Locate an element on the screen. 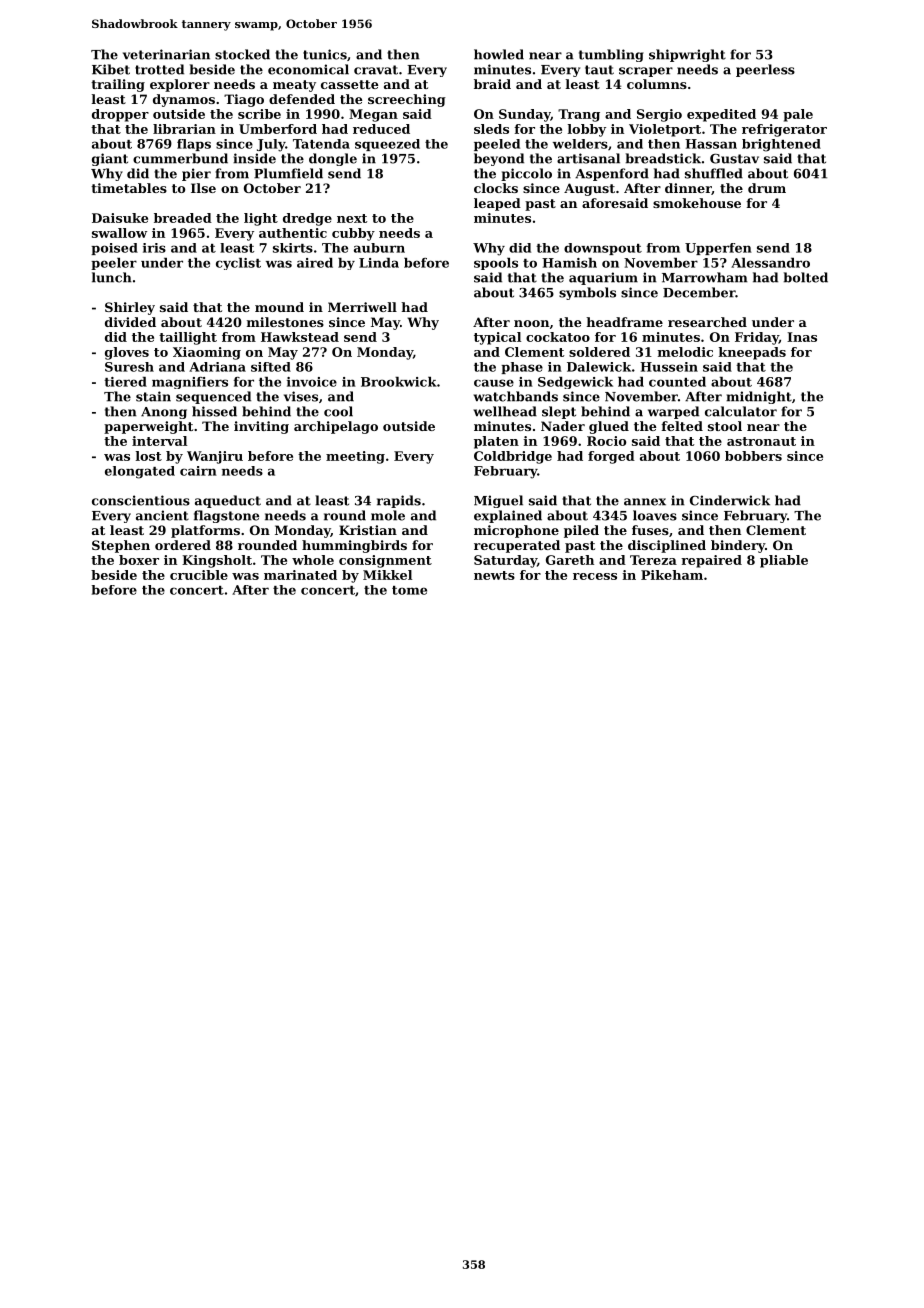 Image resolution: width=924 pixels, height=1308 pixels. peerless is located at coordinates (765, 70).
